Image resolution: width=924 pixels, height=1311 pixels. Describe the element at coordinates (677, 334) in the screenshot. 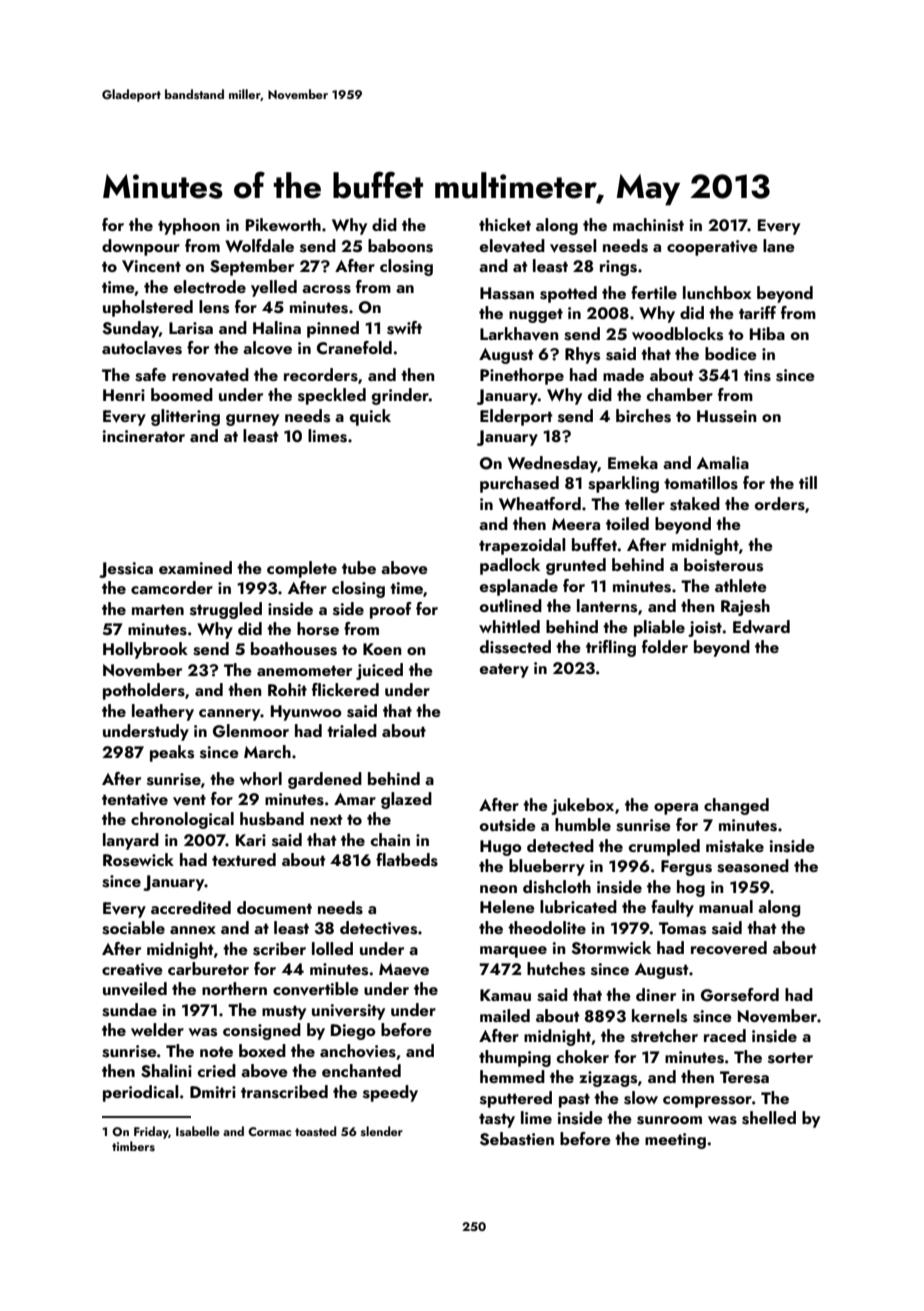

I see `woodblocks` at that location.
